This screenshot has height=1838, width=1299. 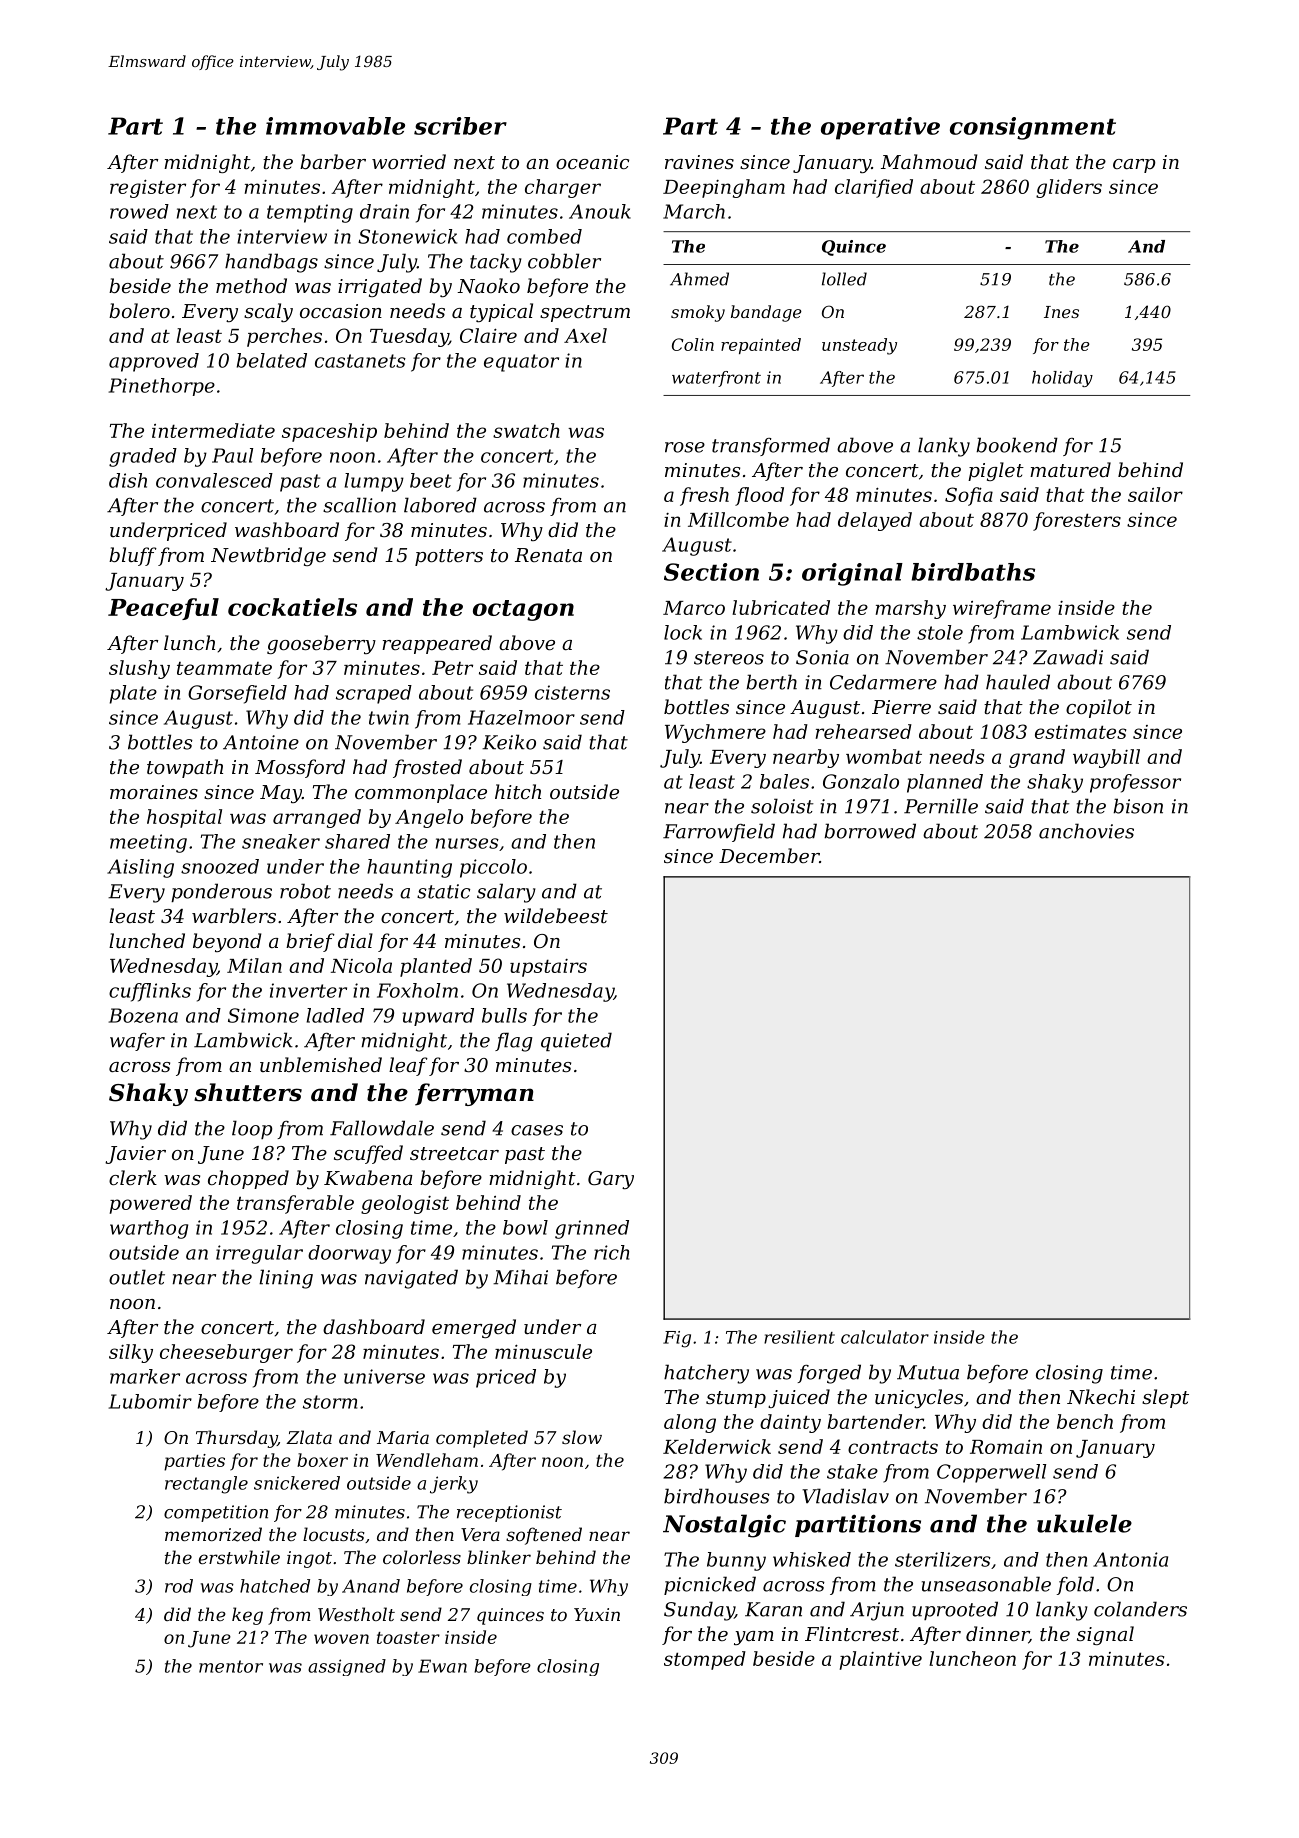 What do you see at coordinates (139, 310) in the screenshot?
I see `bolero` at bounding box center [139, 310].
